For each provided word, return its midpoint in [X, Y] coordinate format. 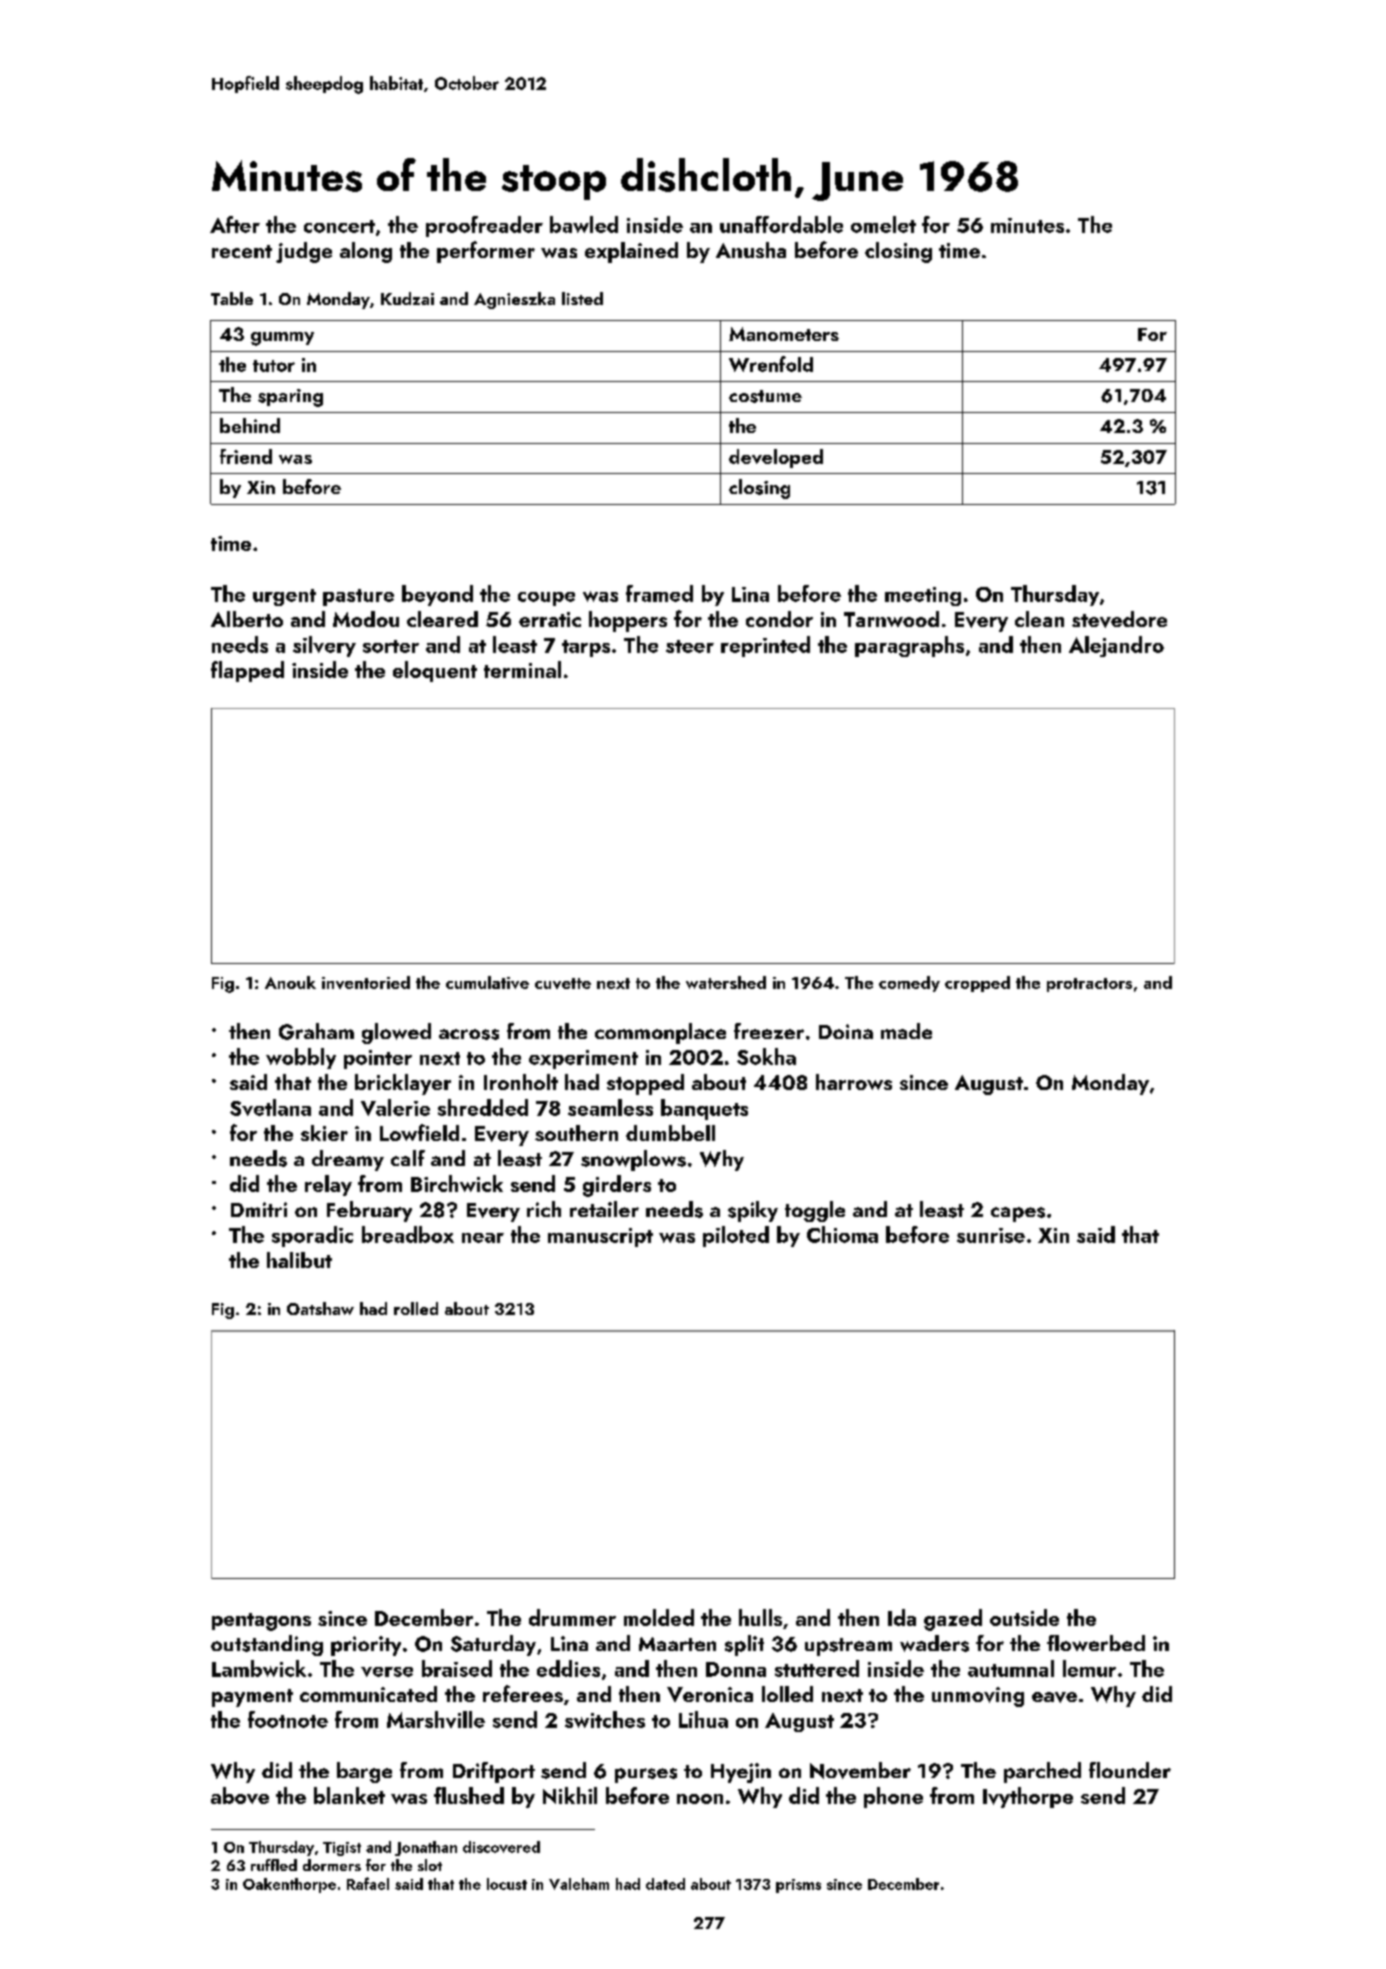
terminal [522, 669]
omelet [883, 224]
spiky [753, 1211]
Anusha [751, 250]
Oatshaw [320, 1308]
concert [339, 226]
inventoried [366, 982]
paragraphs [909, 646]
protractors [1089, 985]
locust [507, 1884]
